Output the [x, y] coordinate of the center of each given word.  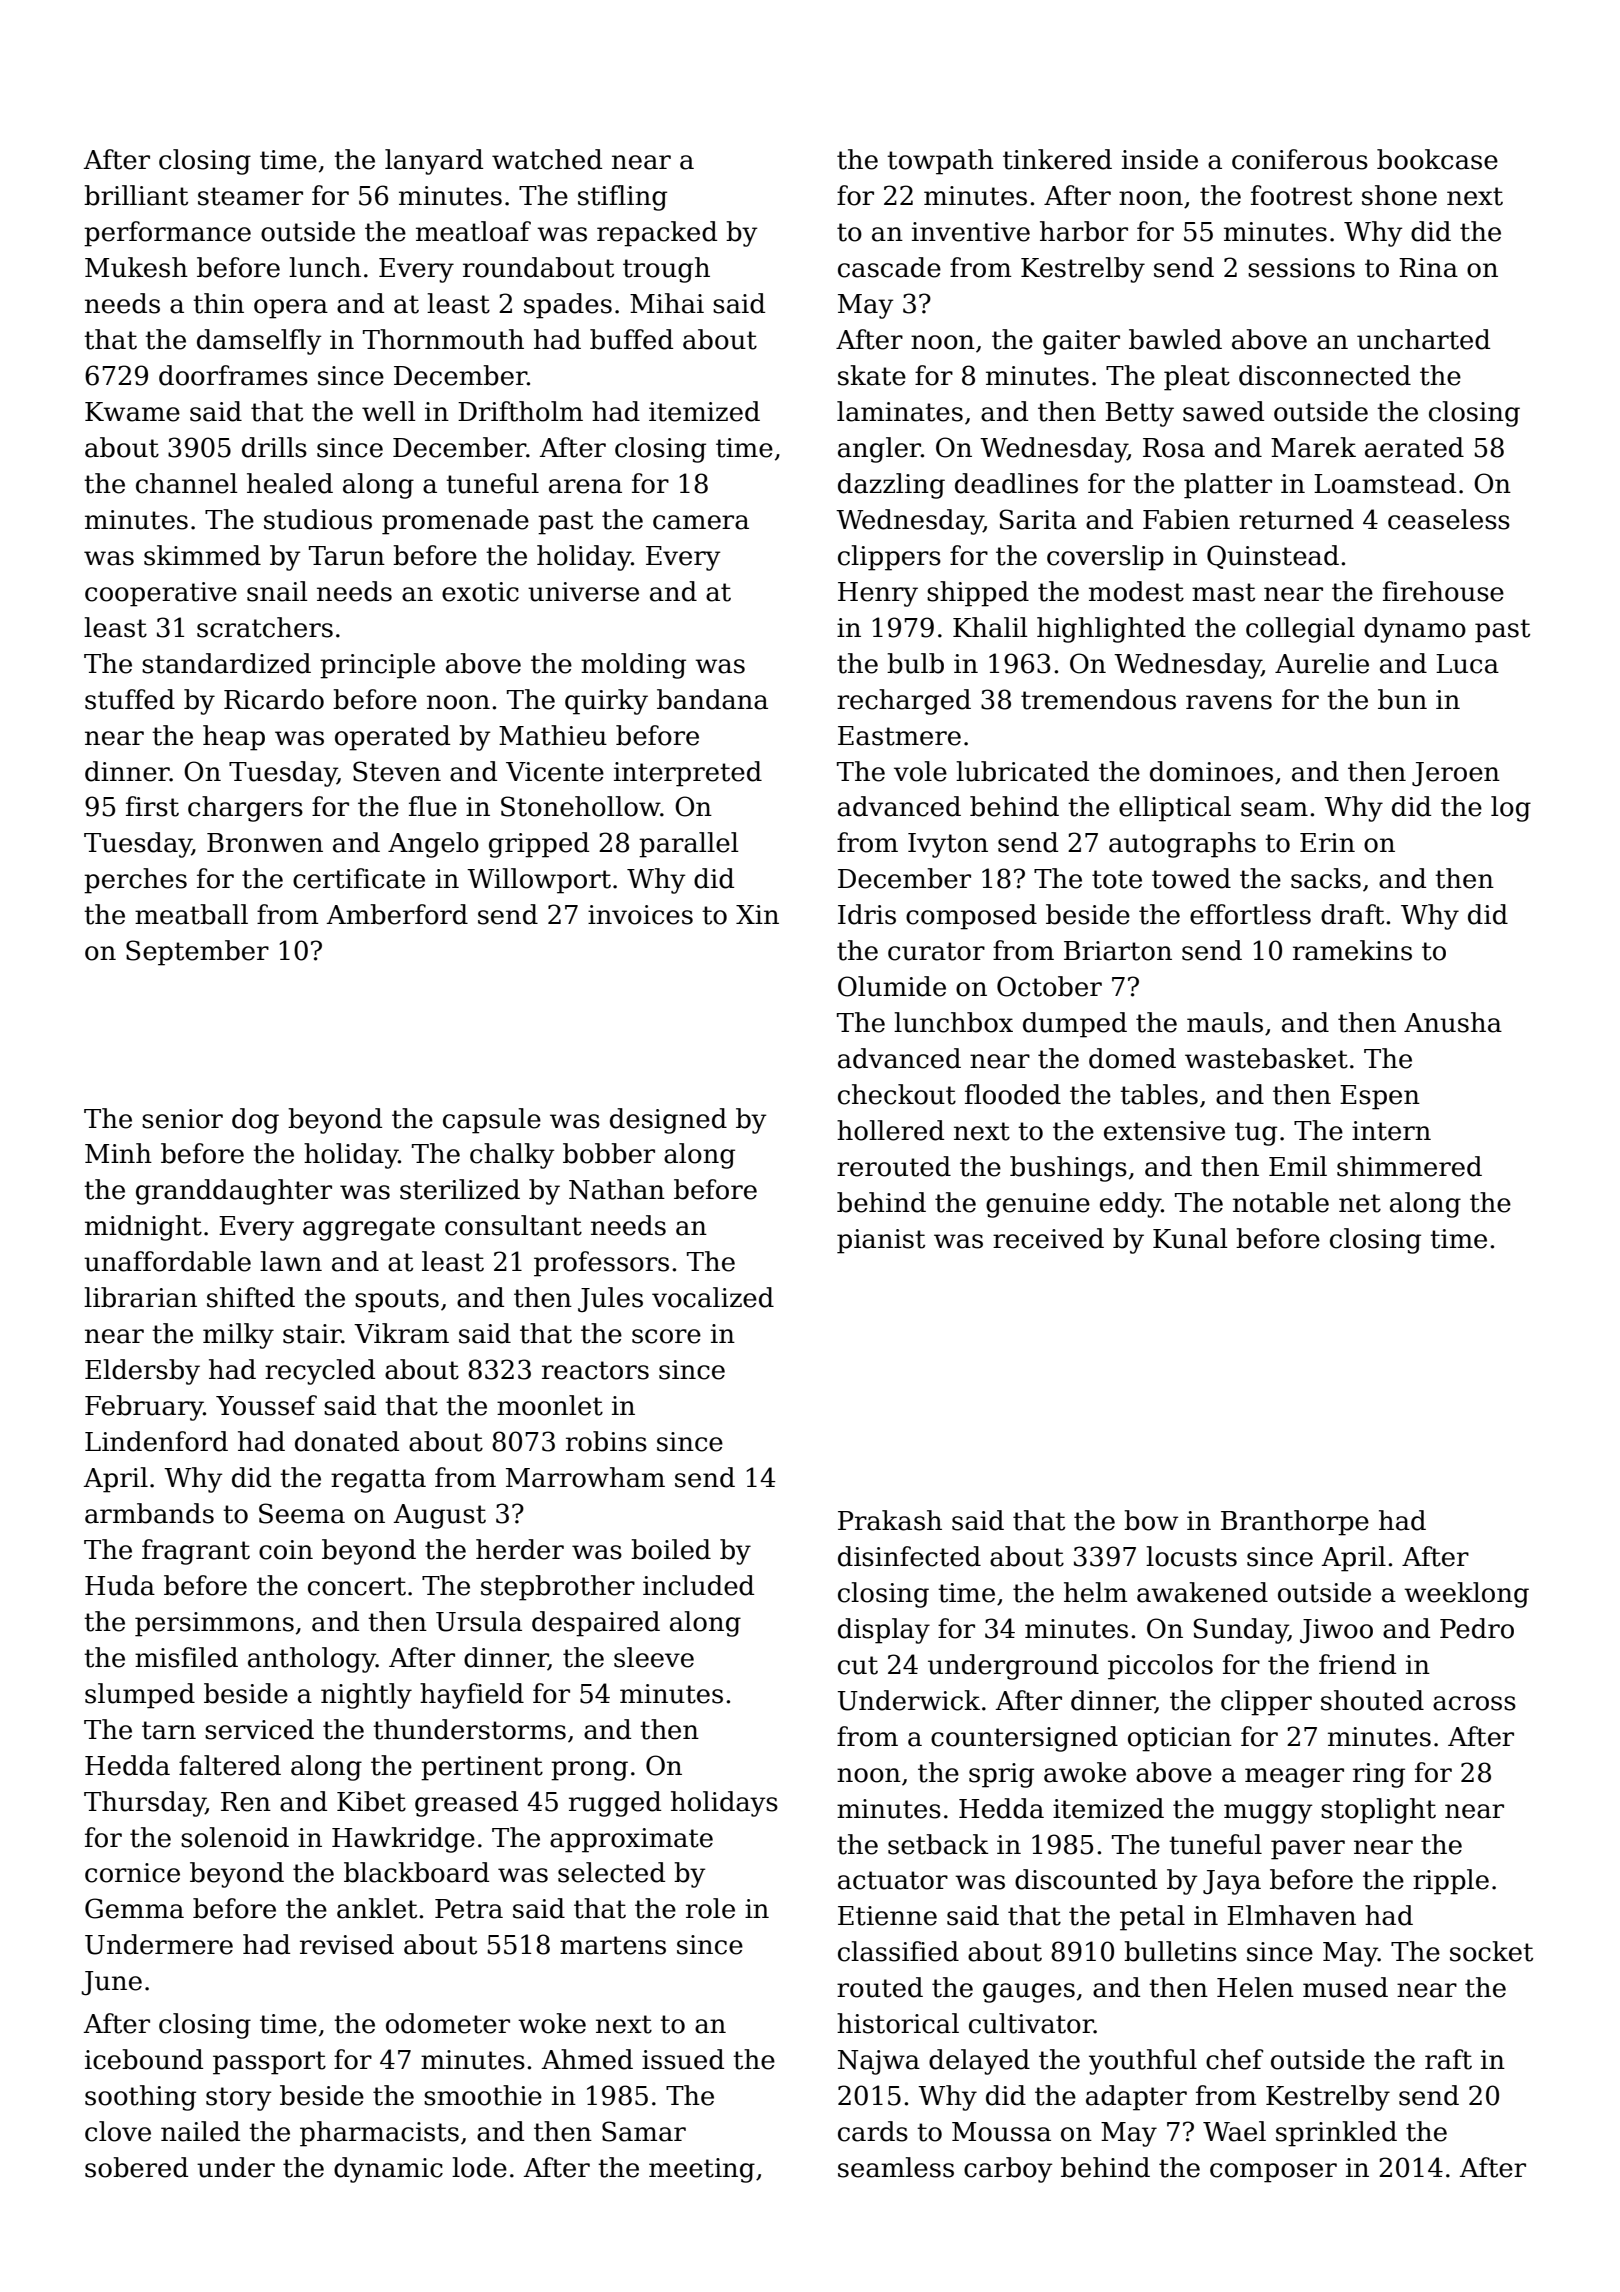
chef [1234, 2059]
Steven [397, 771]
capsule [492, 1121]
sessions [1301, 268]
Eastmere [899, 736]
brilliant [136, 195]
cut [858, 1665]
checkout [897, 1094]
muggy [1268, 1814]
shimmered [1409, 1166]
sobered [136, 2167]
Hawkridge [403, 1840]
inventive [971, 232]
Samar [644, 2131]
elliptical [1175, 809]
